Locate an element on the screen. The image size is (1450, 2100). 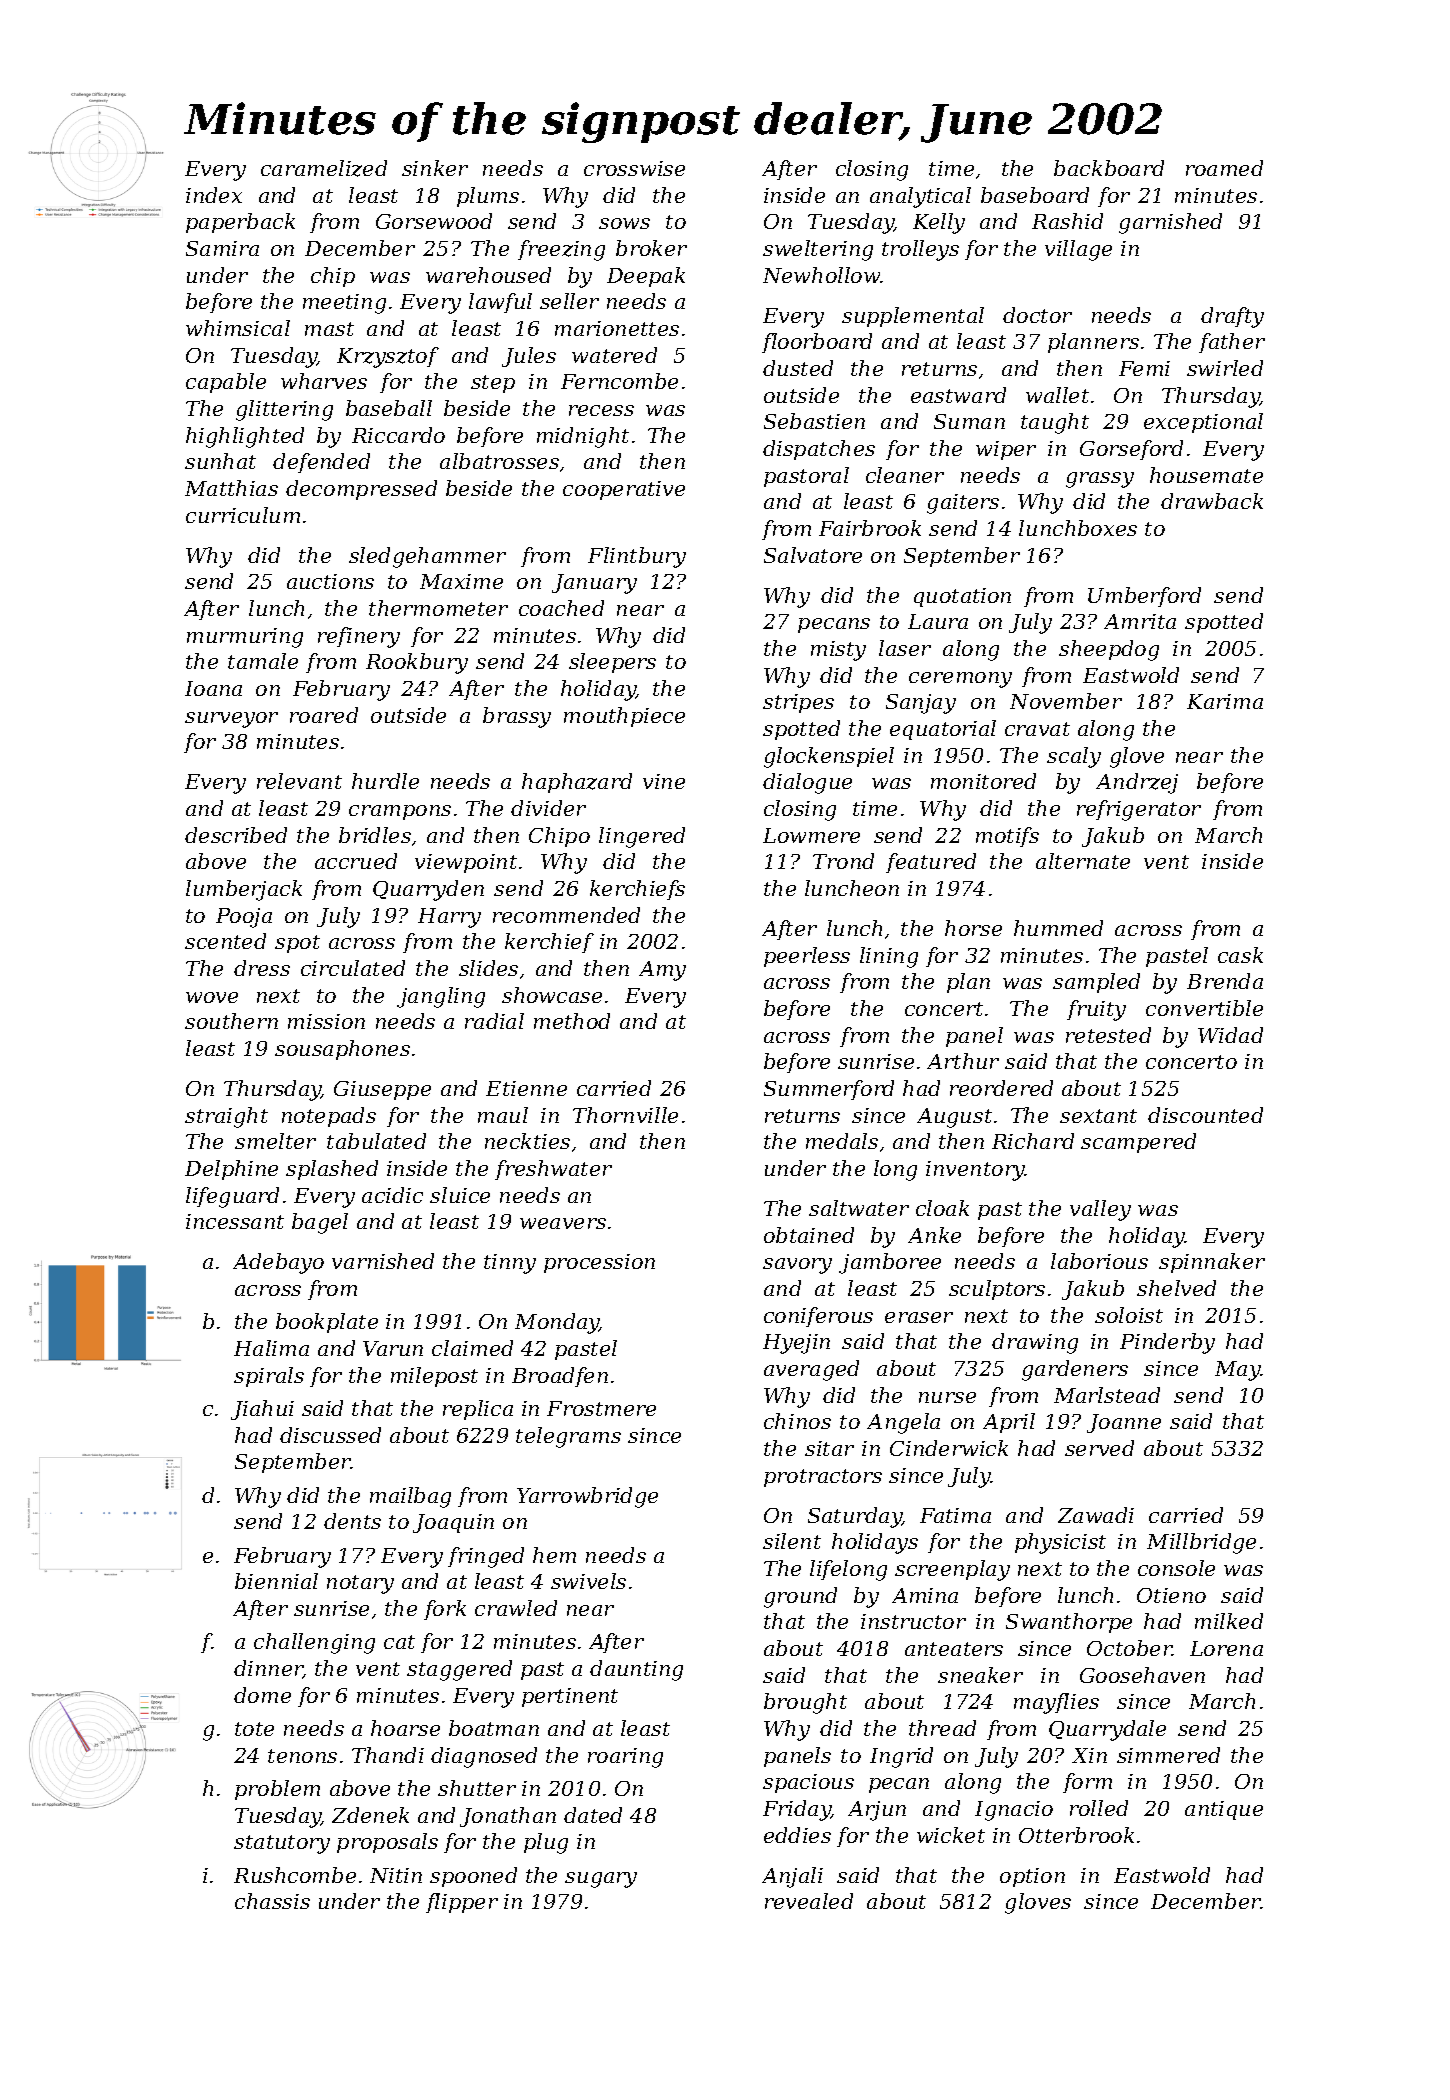
screenplay is located at coordinates (952, 1570).
